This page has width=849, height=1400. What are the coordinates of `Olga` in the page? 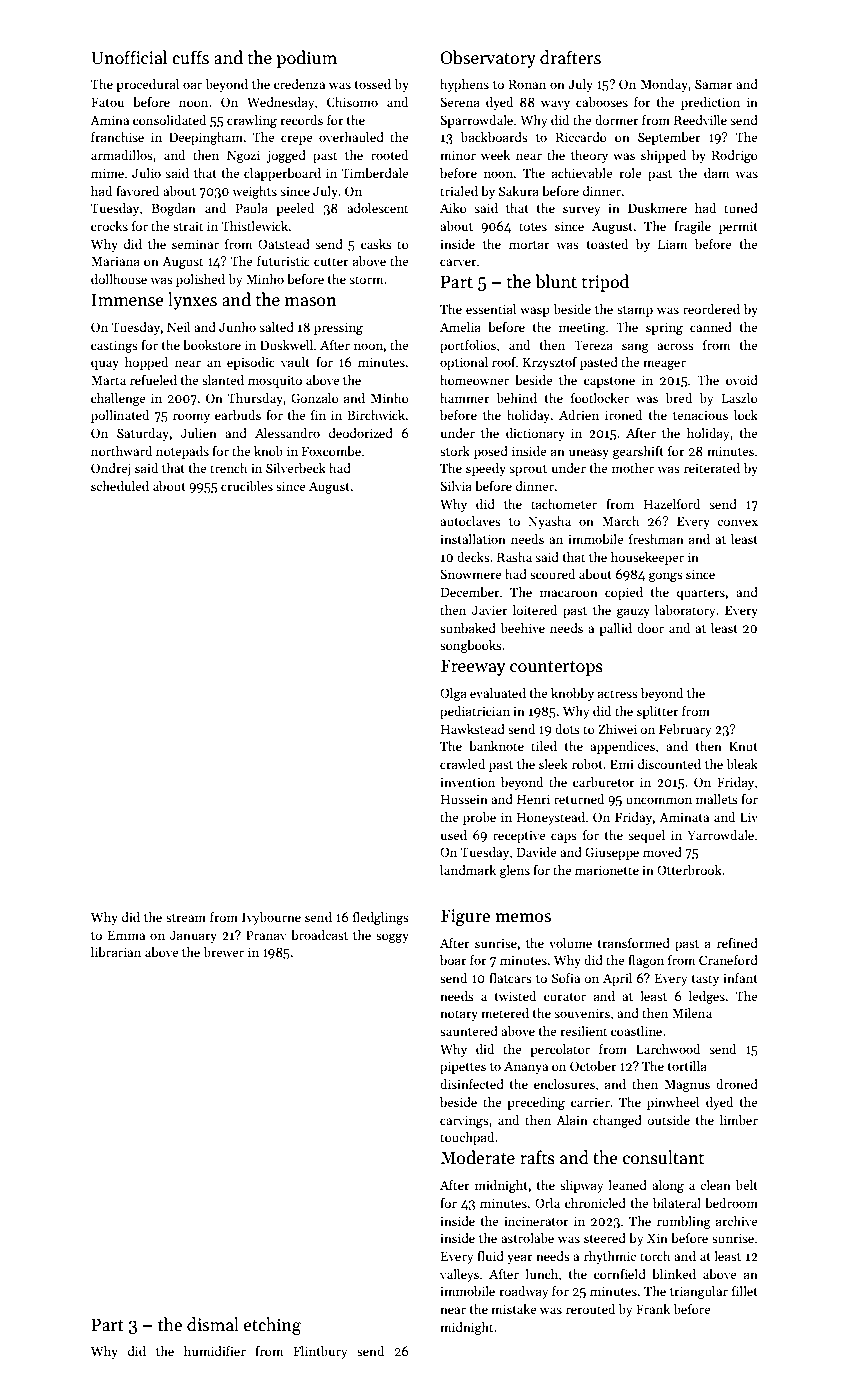 It's located at (453, 694).
